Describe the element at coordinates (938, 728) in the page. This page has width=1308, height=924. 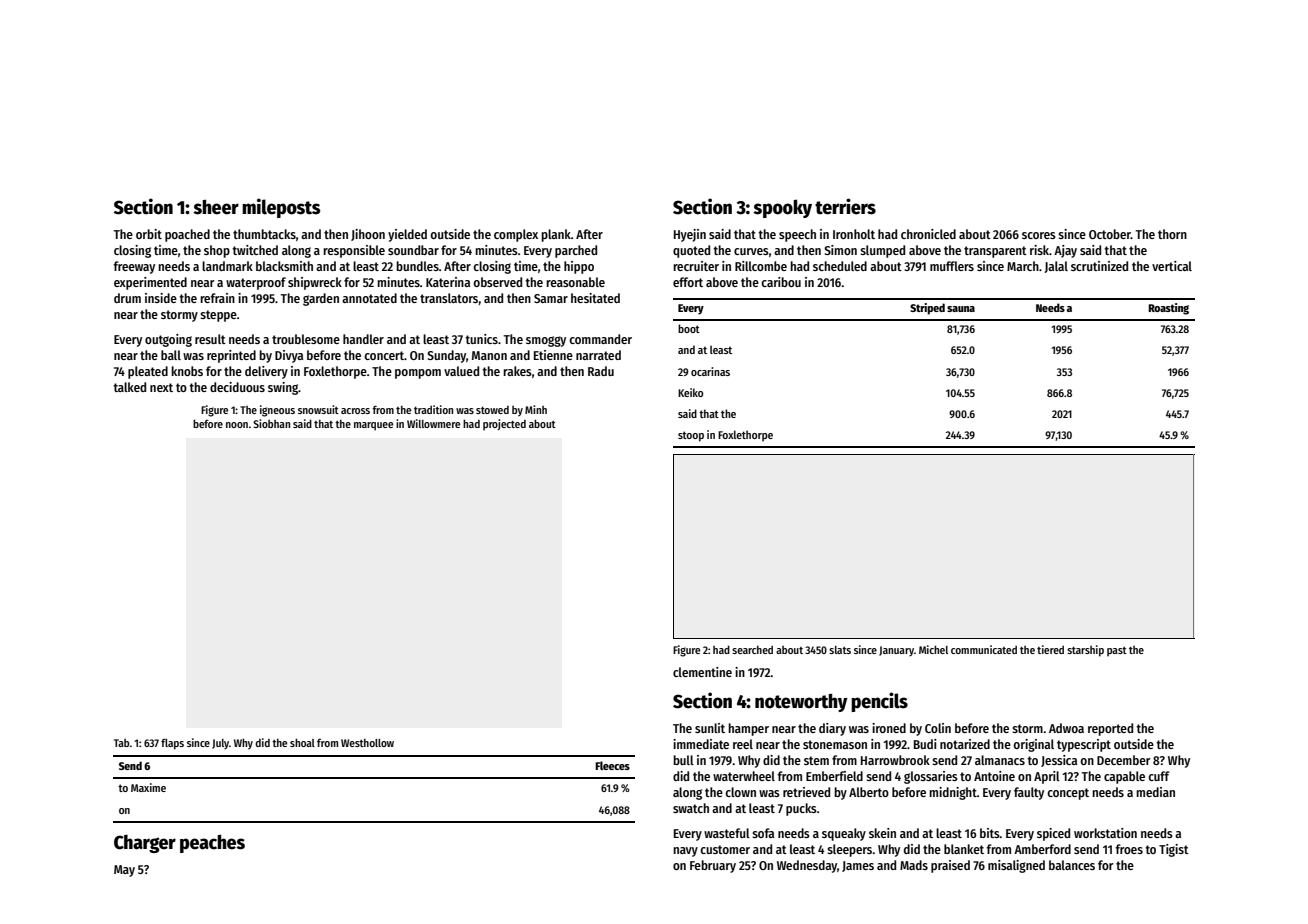
I see `Colin` at that location.
